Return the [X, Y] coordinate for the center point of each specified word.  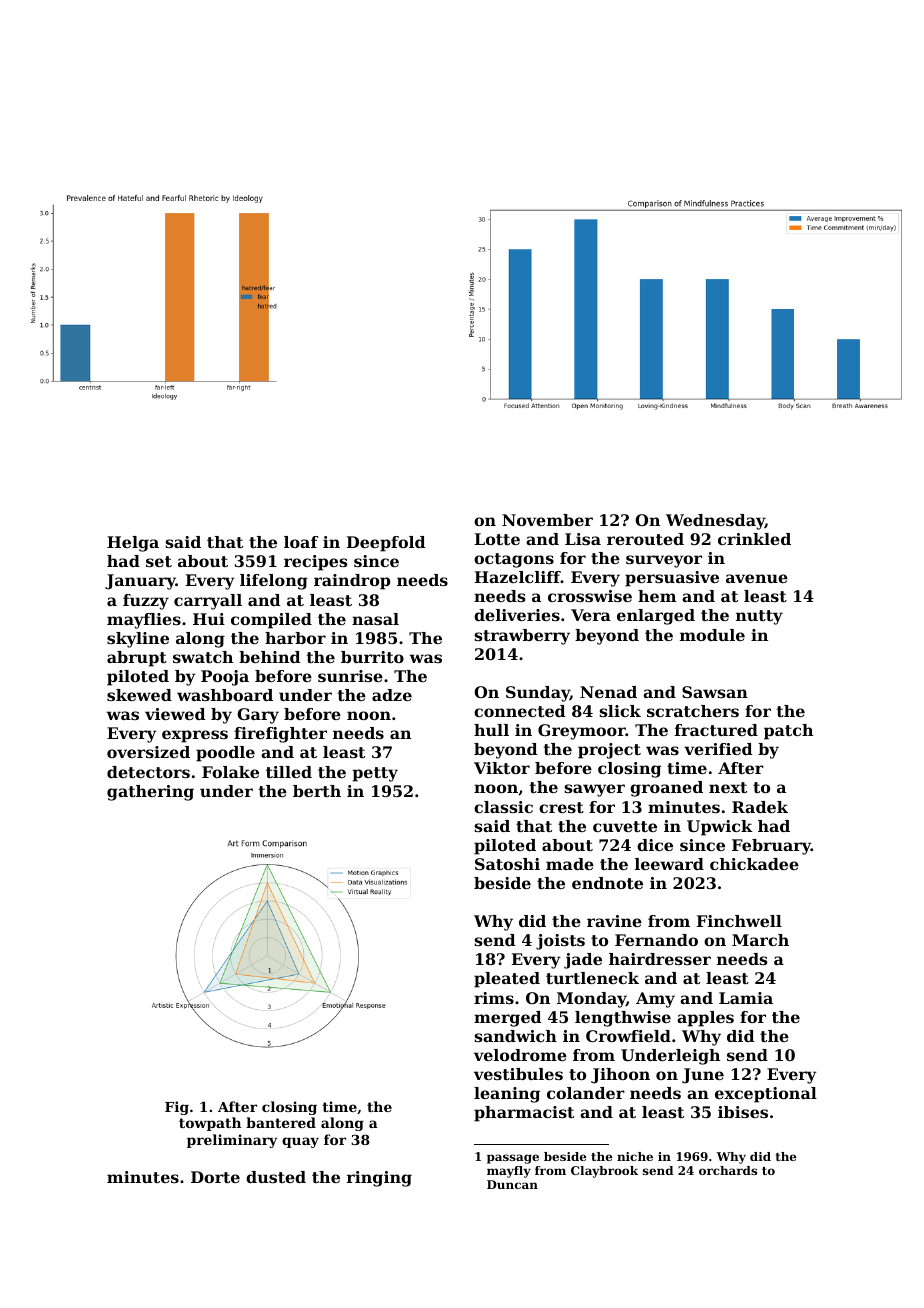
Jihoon [620, 1076]
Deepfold [386, 544]
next [728, 787]
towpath [210, 1124]
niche [635, 1156]
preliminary [232, 1141]
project [609, 751]
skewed [139, 695]
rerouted [645, 539]
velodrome [520, 1055]
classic [503, 807]
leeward [669, 864]
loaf [301, 542]
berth [317, 791]
